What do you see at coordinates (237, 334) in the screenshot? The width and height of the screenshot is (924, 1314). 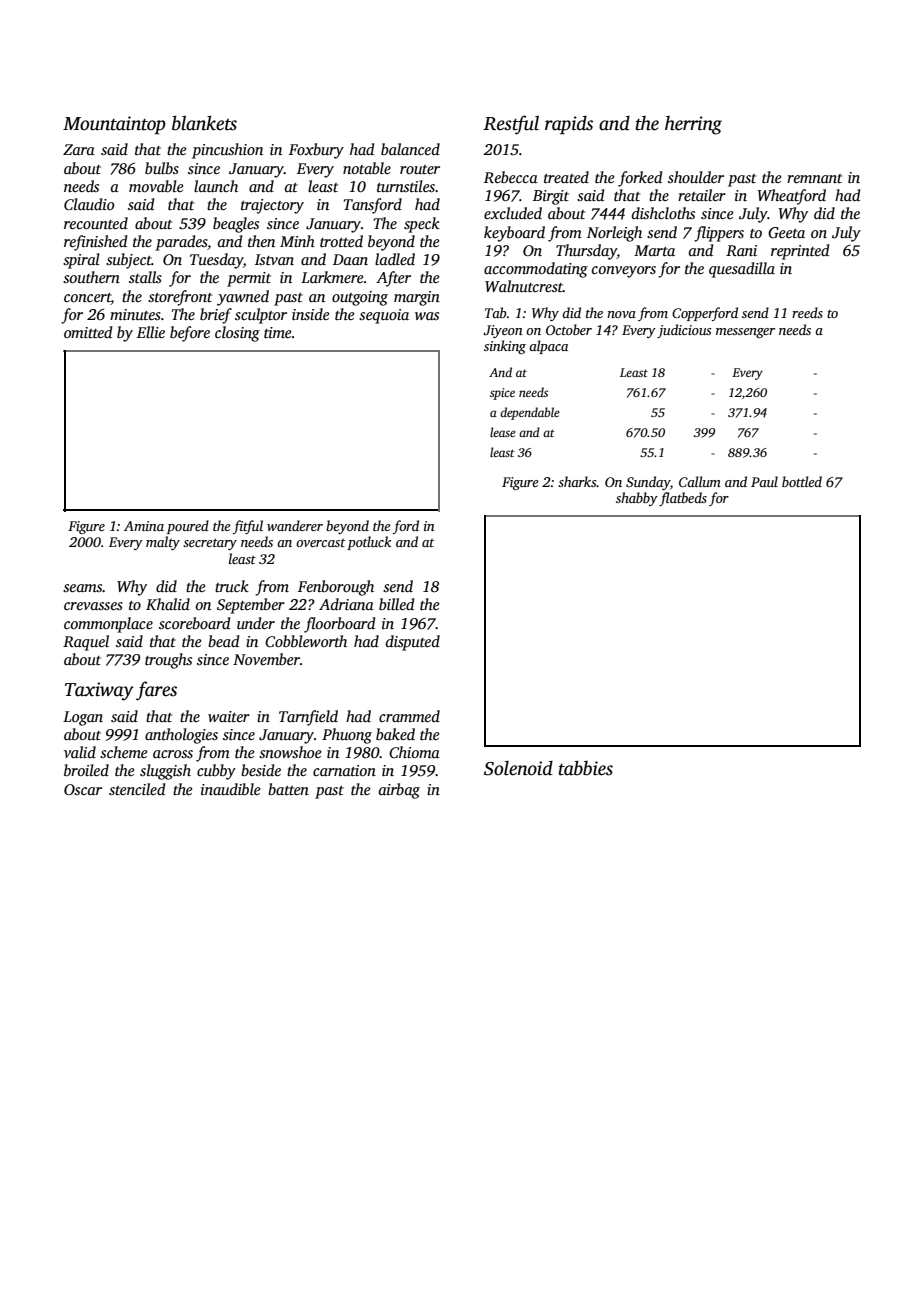 I see `closing` at bounding box center [237, 334].
